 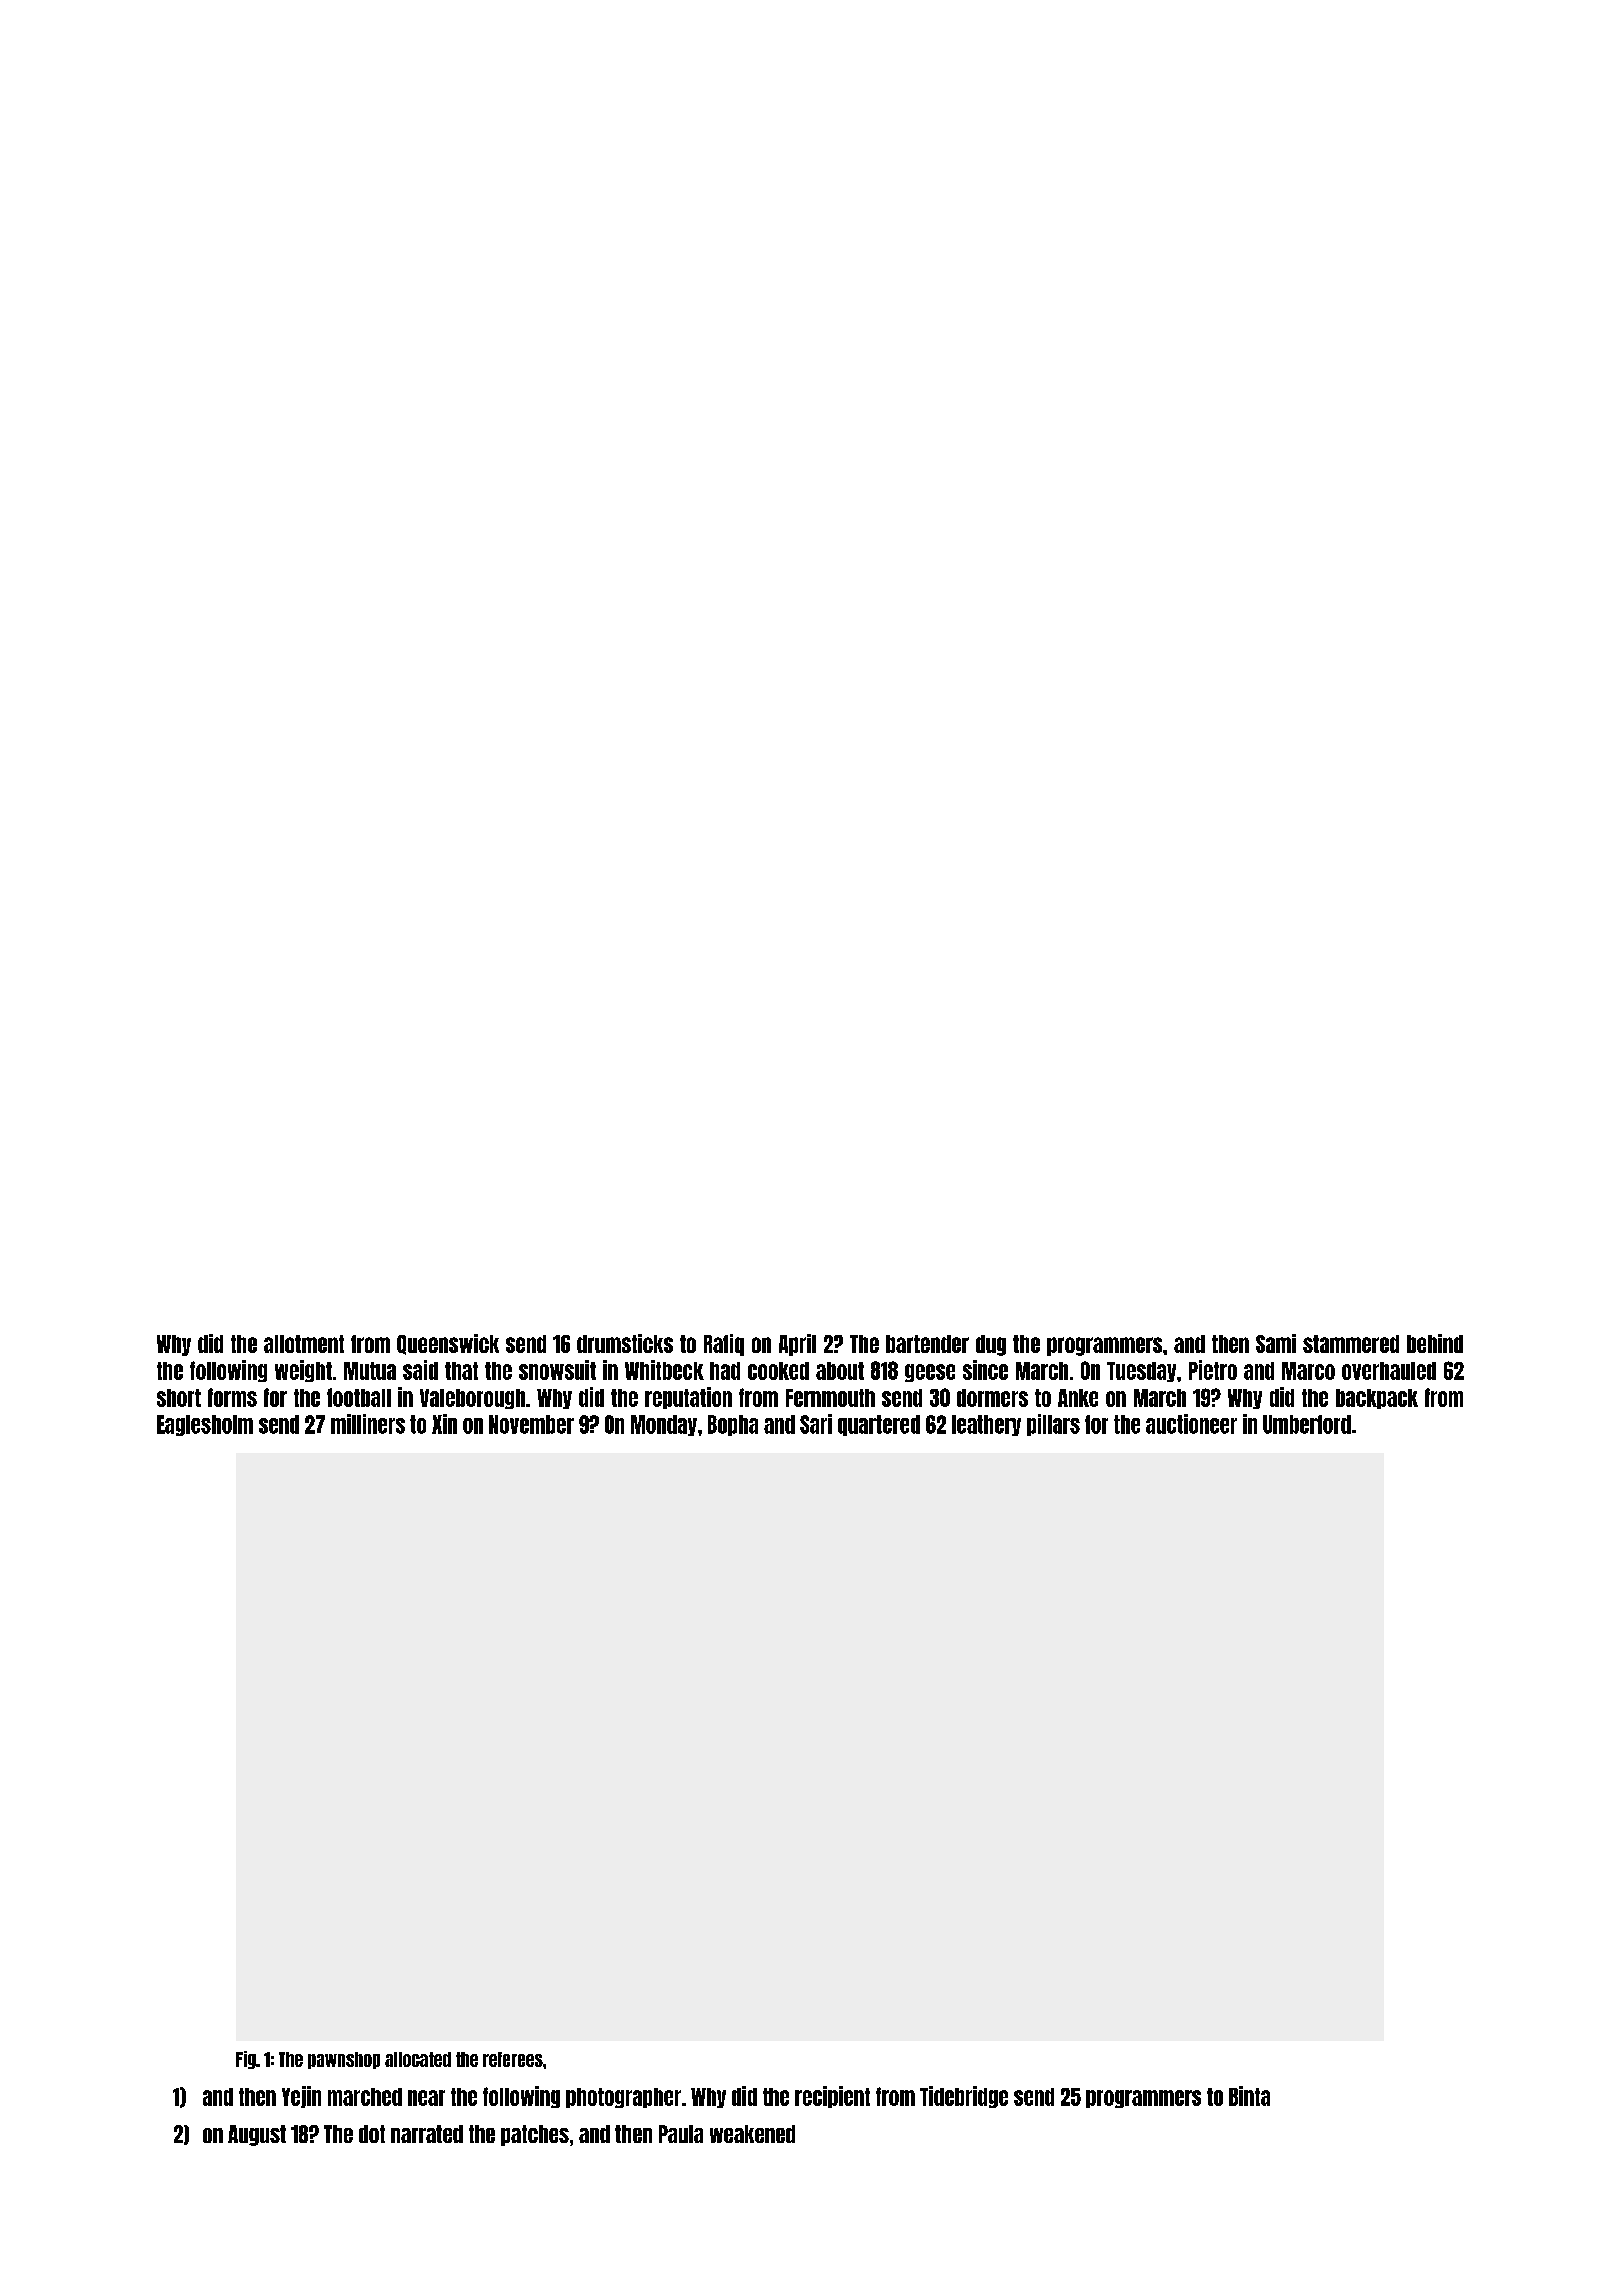 What do you see at coordinates (1307, 1424) in the screenshot?
I see `Umberford` at bounding box center [1307, 1424].
